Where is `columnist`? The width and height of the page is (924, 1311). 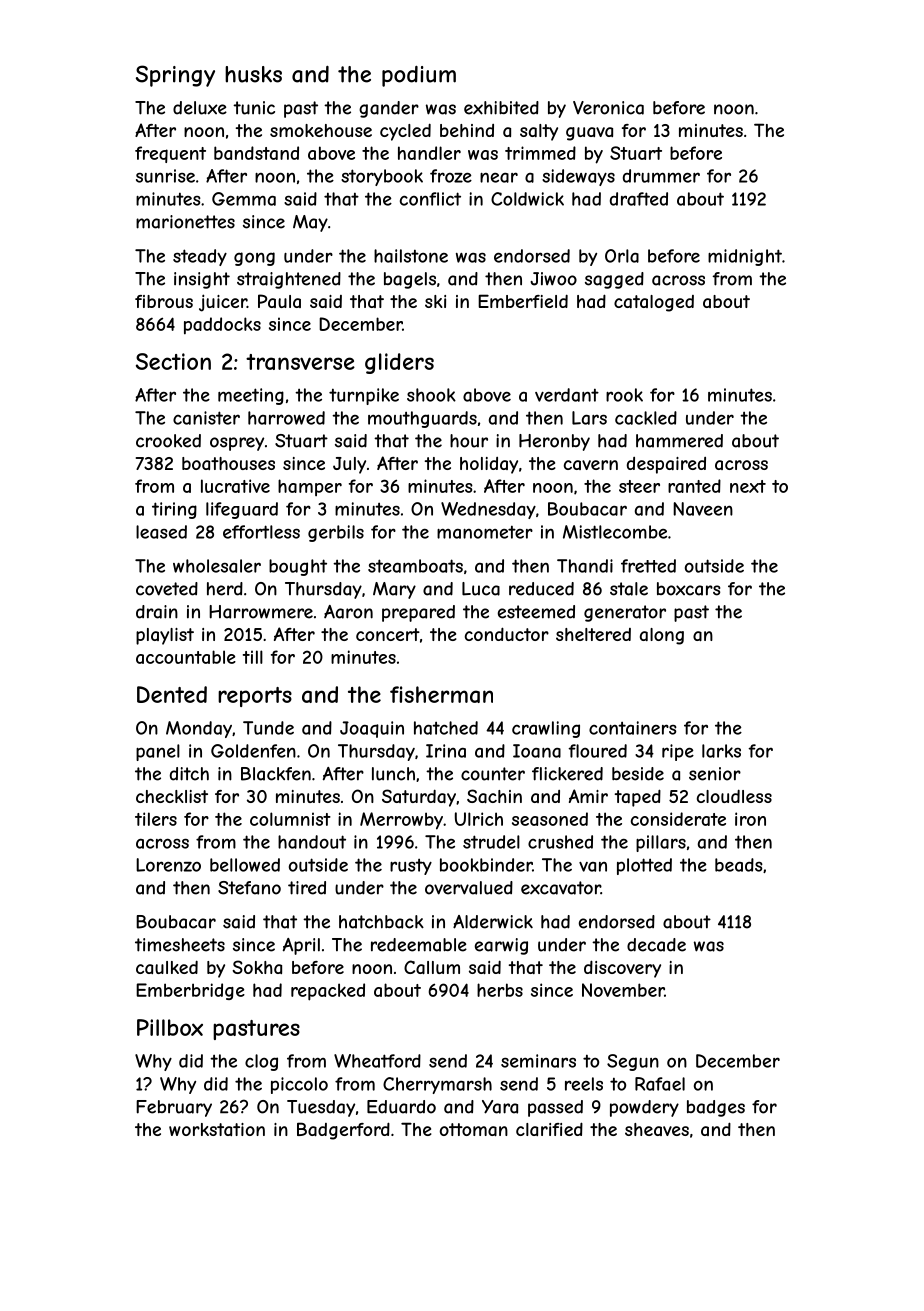
columnist is located at coordinates (290, 819).
